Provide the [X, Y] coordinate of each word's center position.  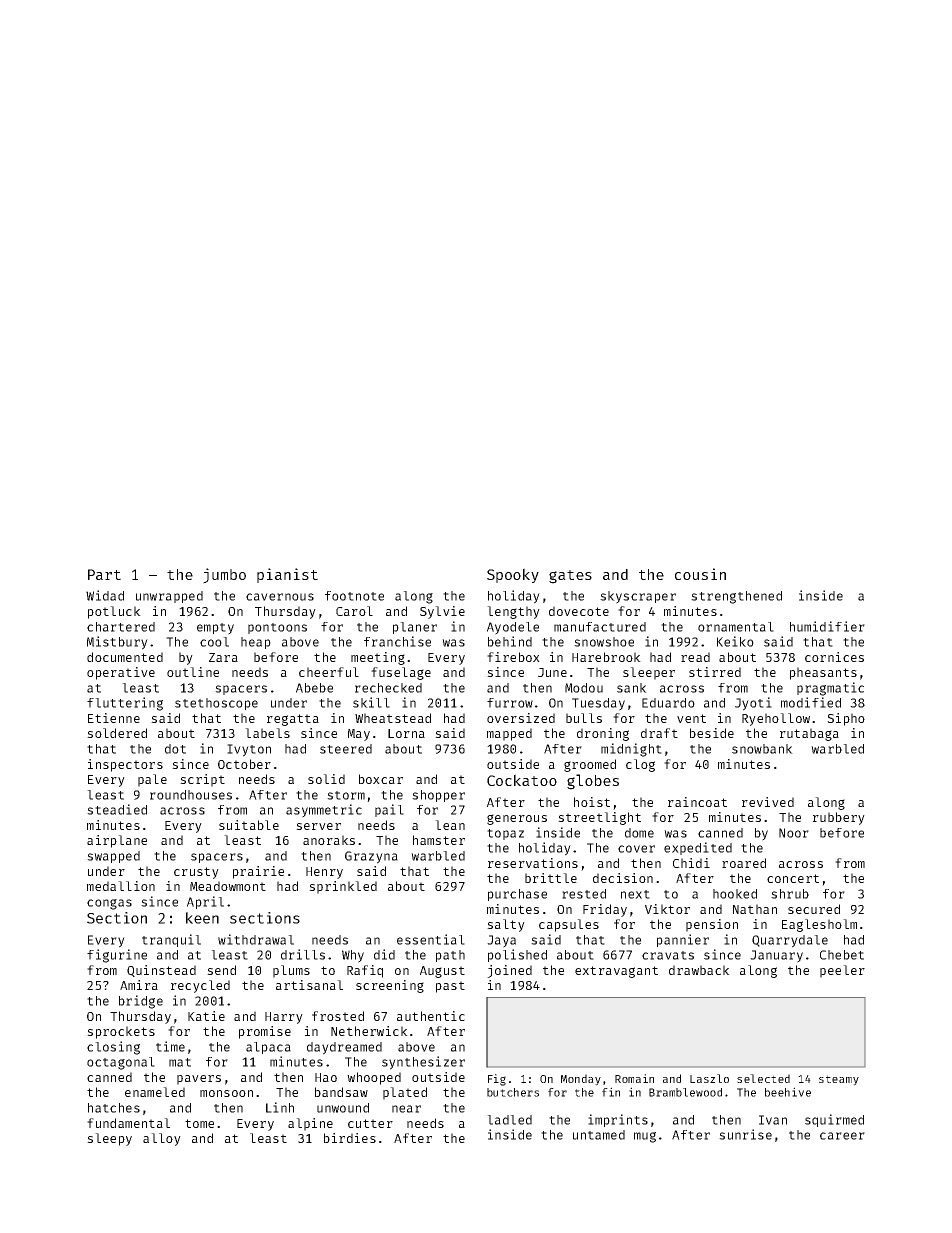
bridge [141, 1002]
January [776, 956]
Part [104, 574]
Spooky [513, 575]
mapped [509, 734]
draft [659, 733]
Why [353, 956]
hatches [114, 1108]
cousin [700, 574]
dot [175, 749]
